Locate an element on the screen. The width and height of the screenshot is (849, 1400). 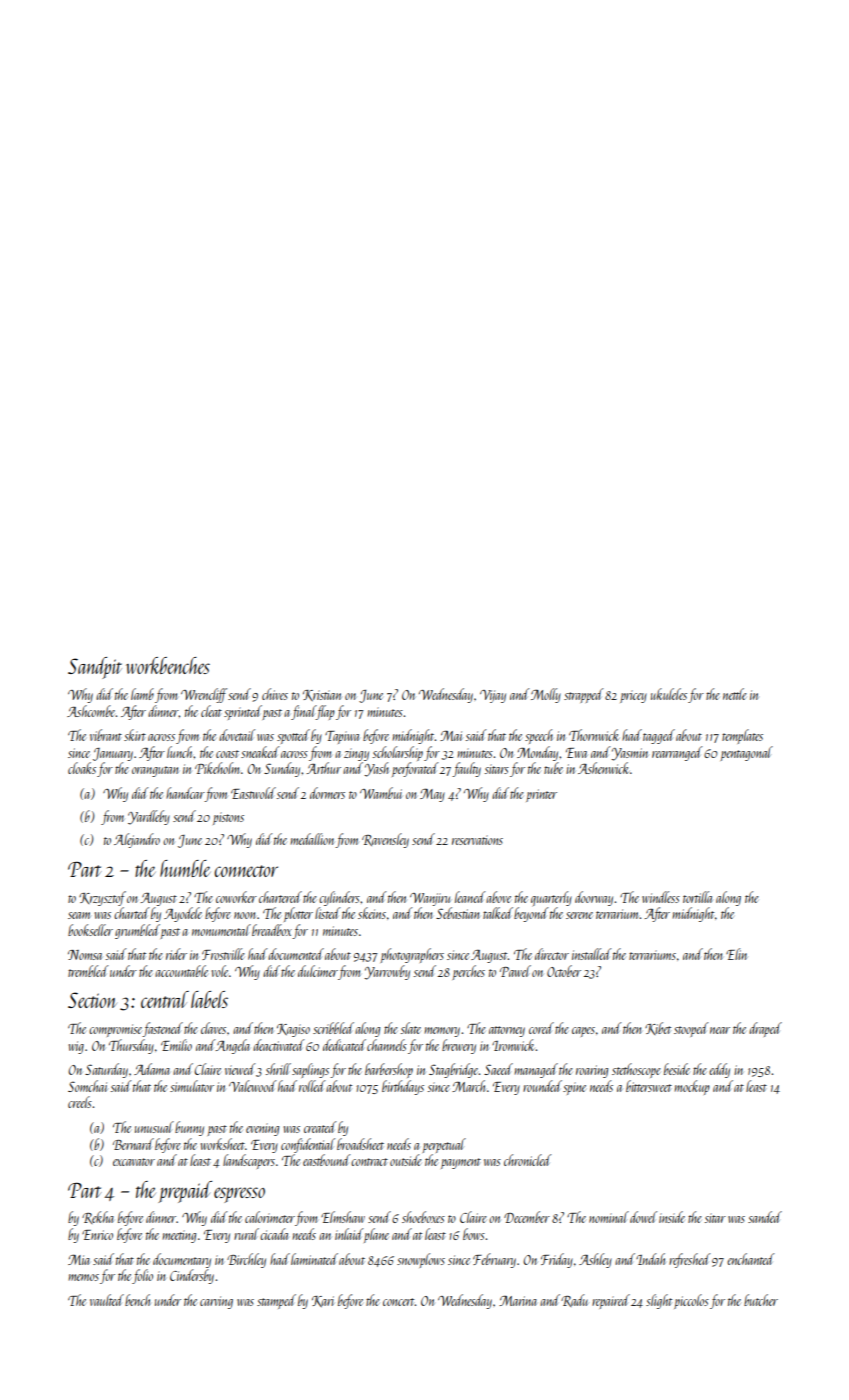
Ashenwick is located at coordinates (603, 768).
